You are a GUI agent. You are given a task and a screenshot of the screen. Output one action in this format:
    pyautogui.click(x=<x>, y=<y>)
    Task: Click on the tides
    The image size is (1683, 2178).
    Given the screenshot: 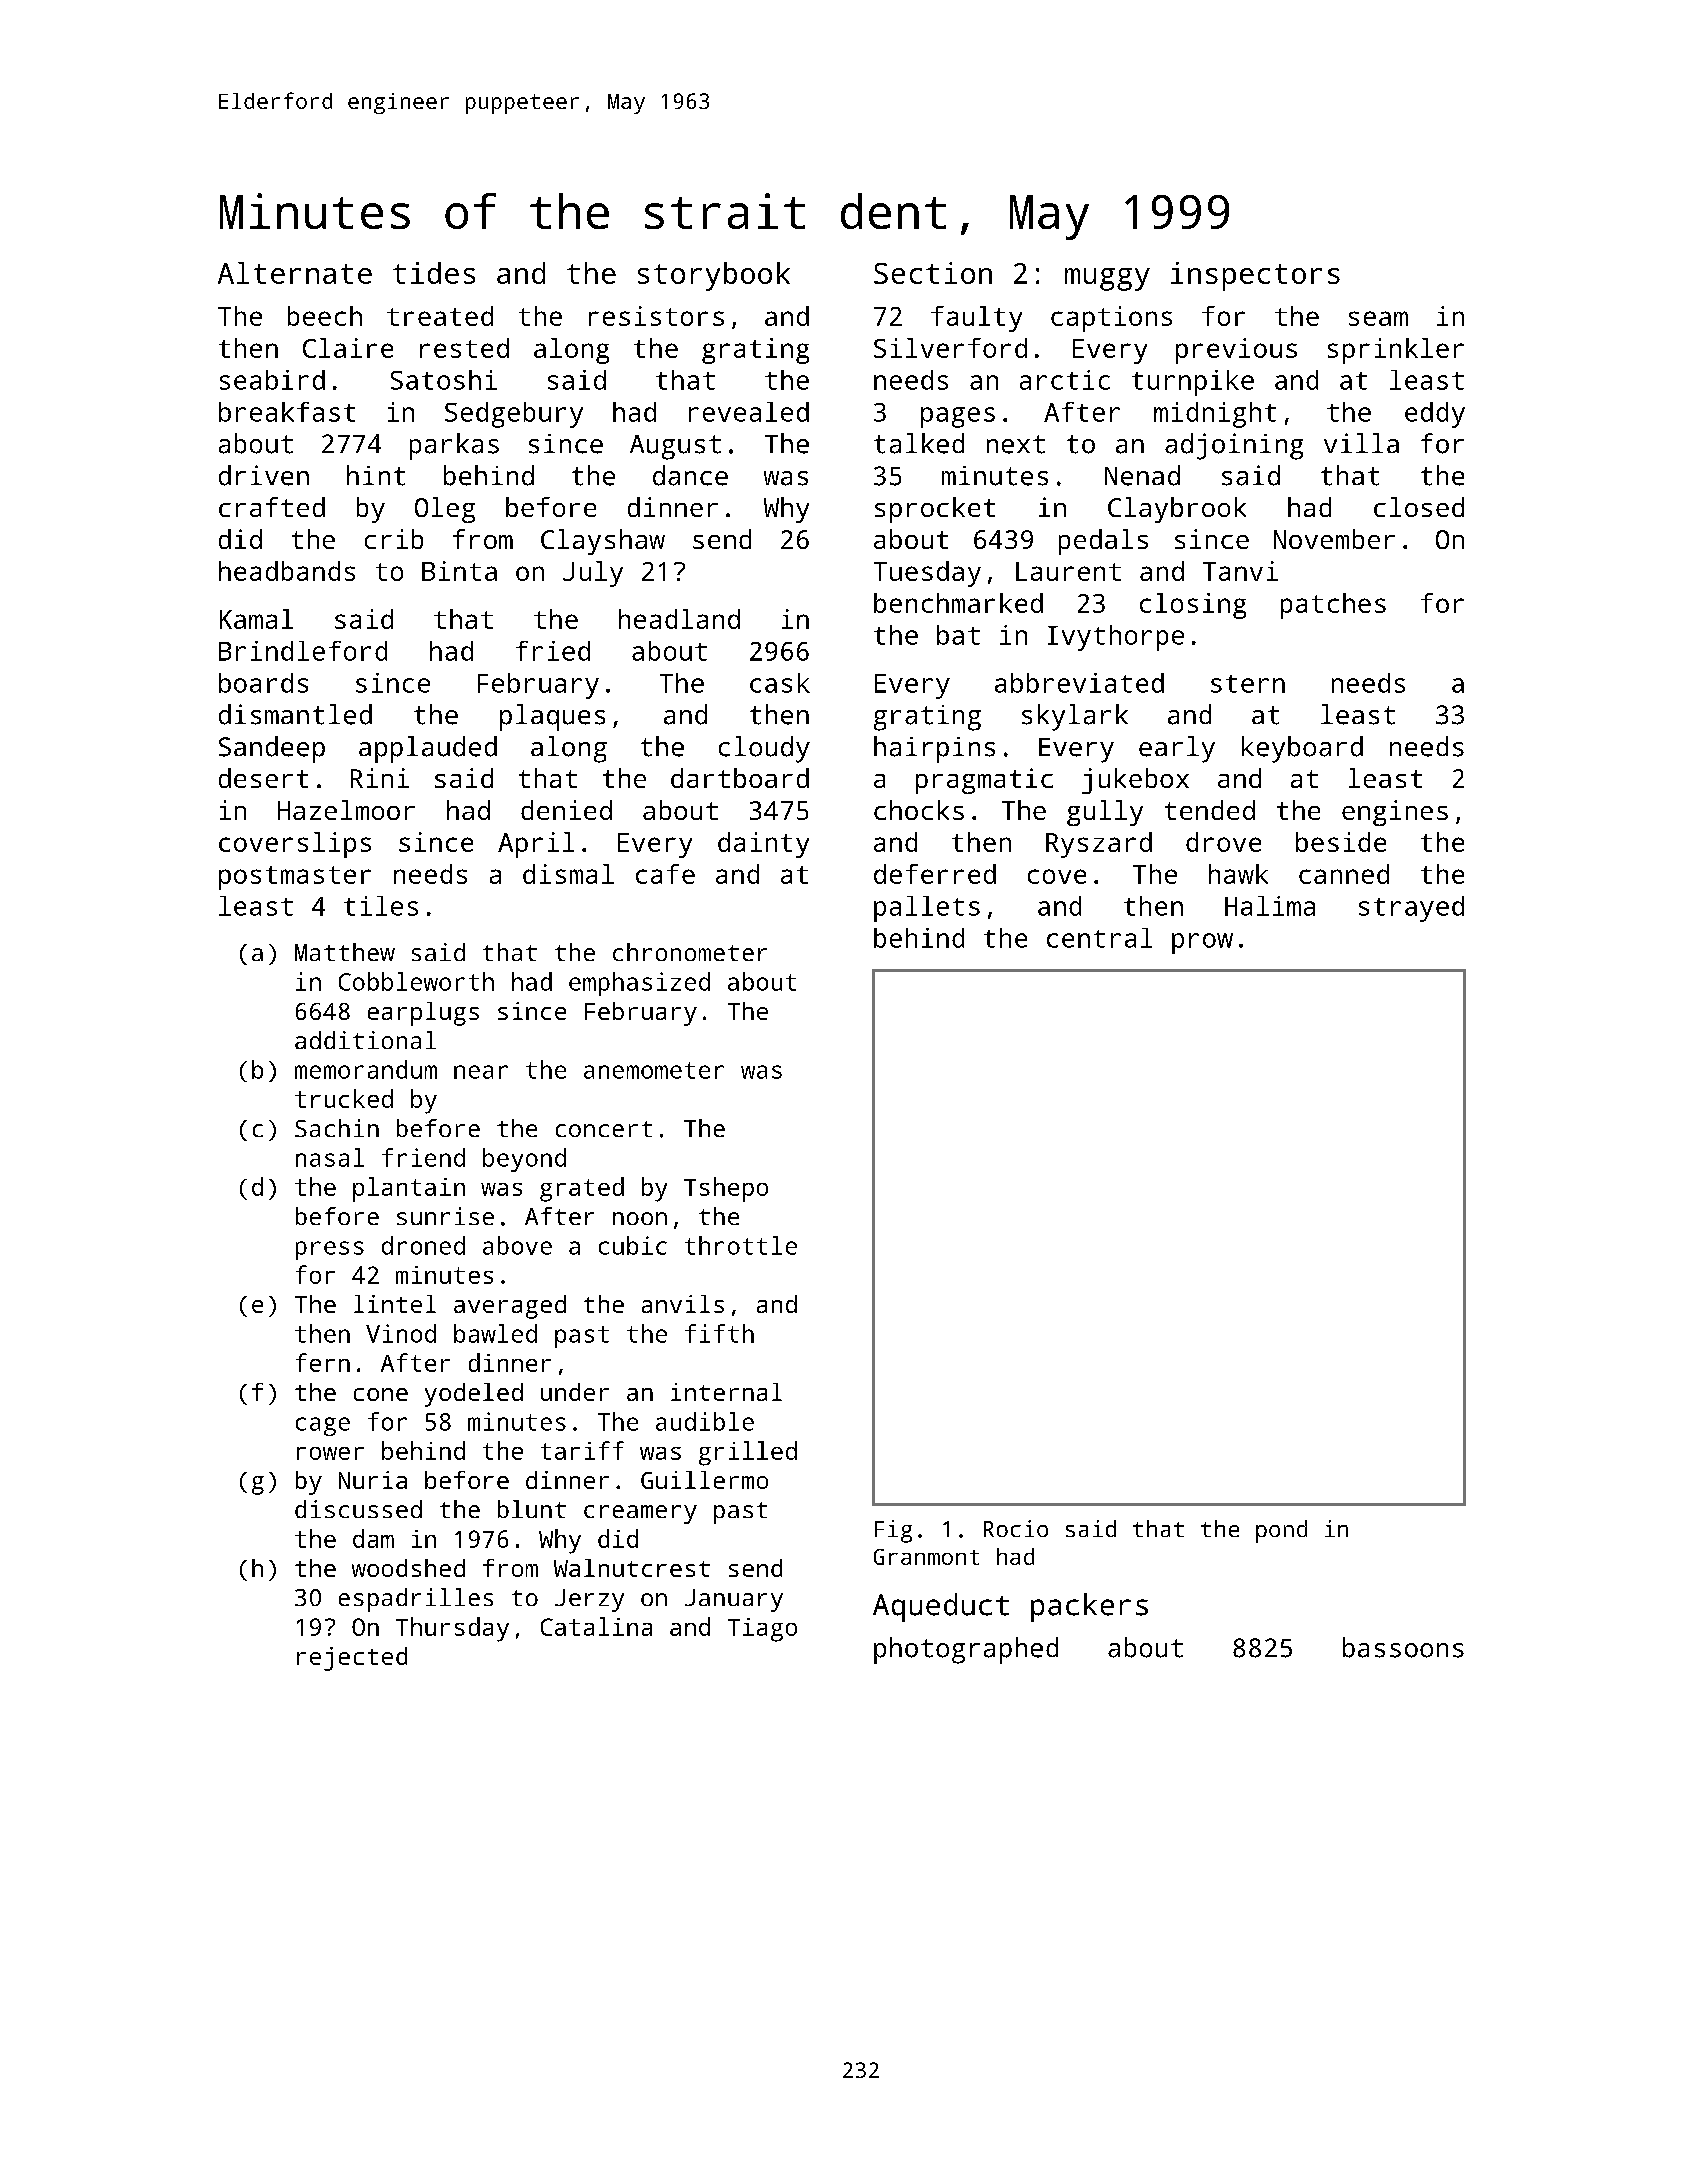 What is the action you would take?
    pyautogui.click(x=434, y=273)
